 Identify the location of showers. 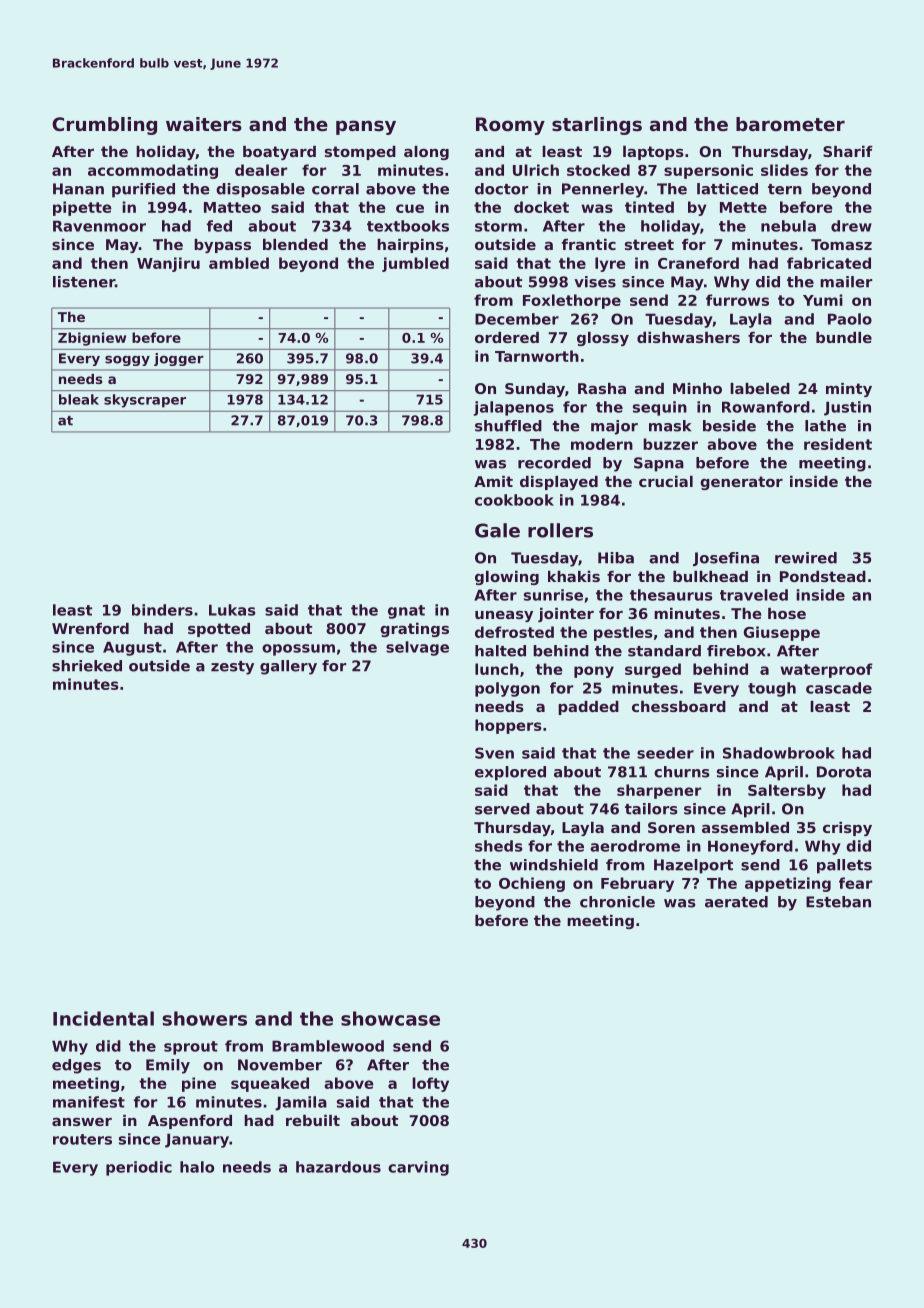
(204, 1018).
